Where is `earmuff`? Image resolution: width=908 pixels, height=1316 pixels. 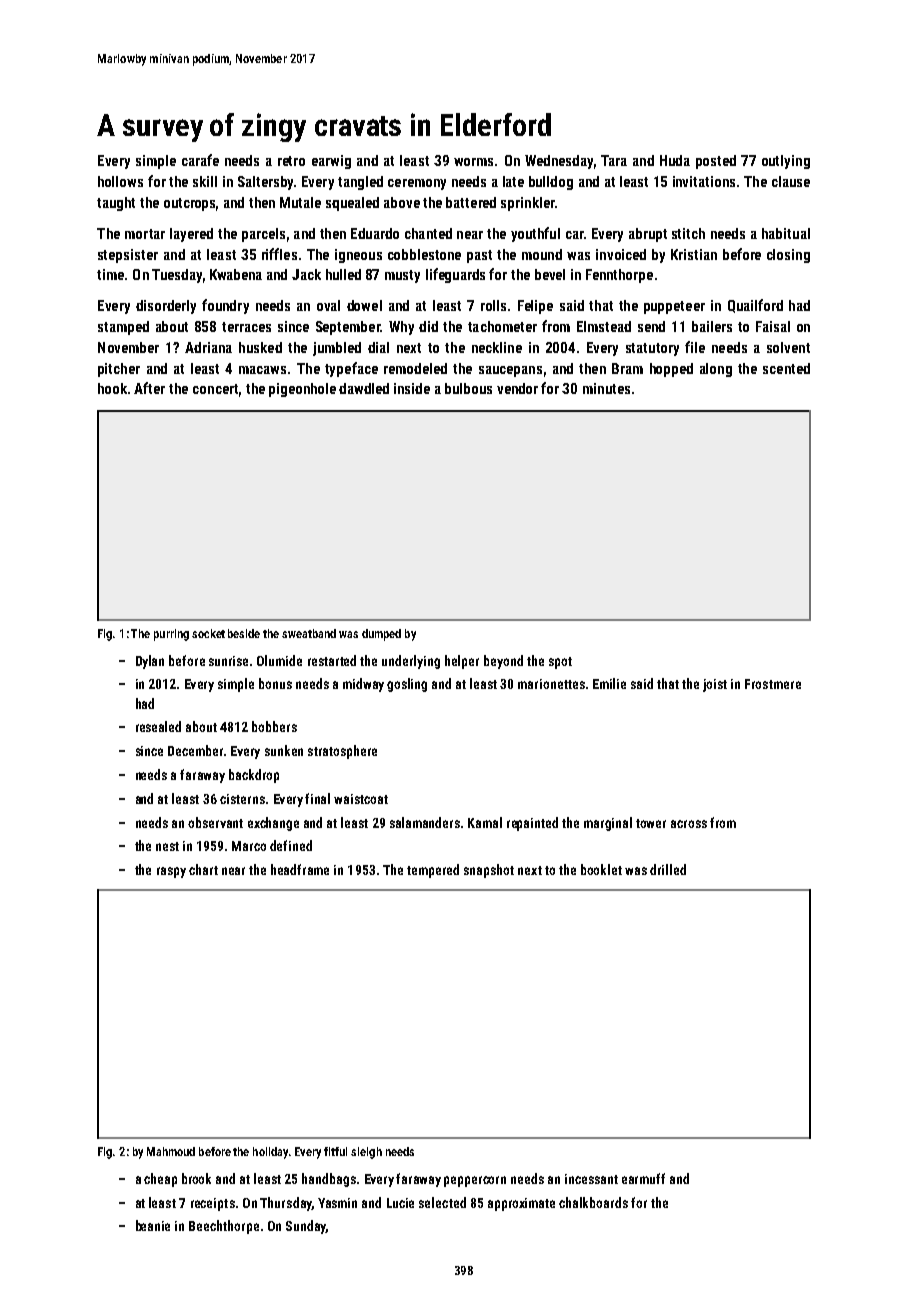
earmuff is located at coordinates (643, 1178).
